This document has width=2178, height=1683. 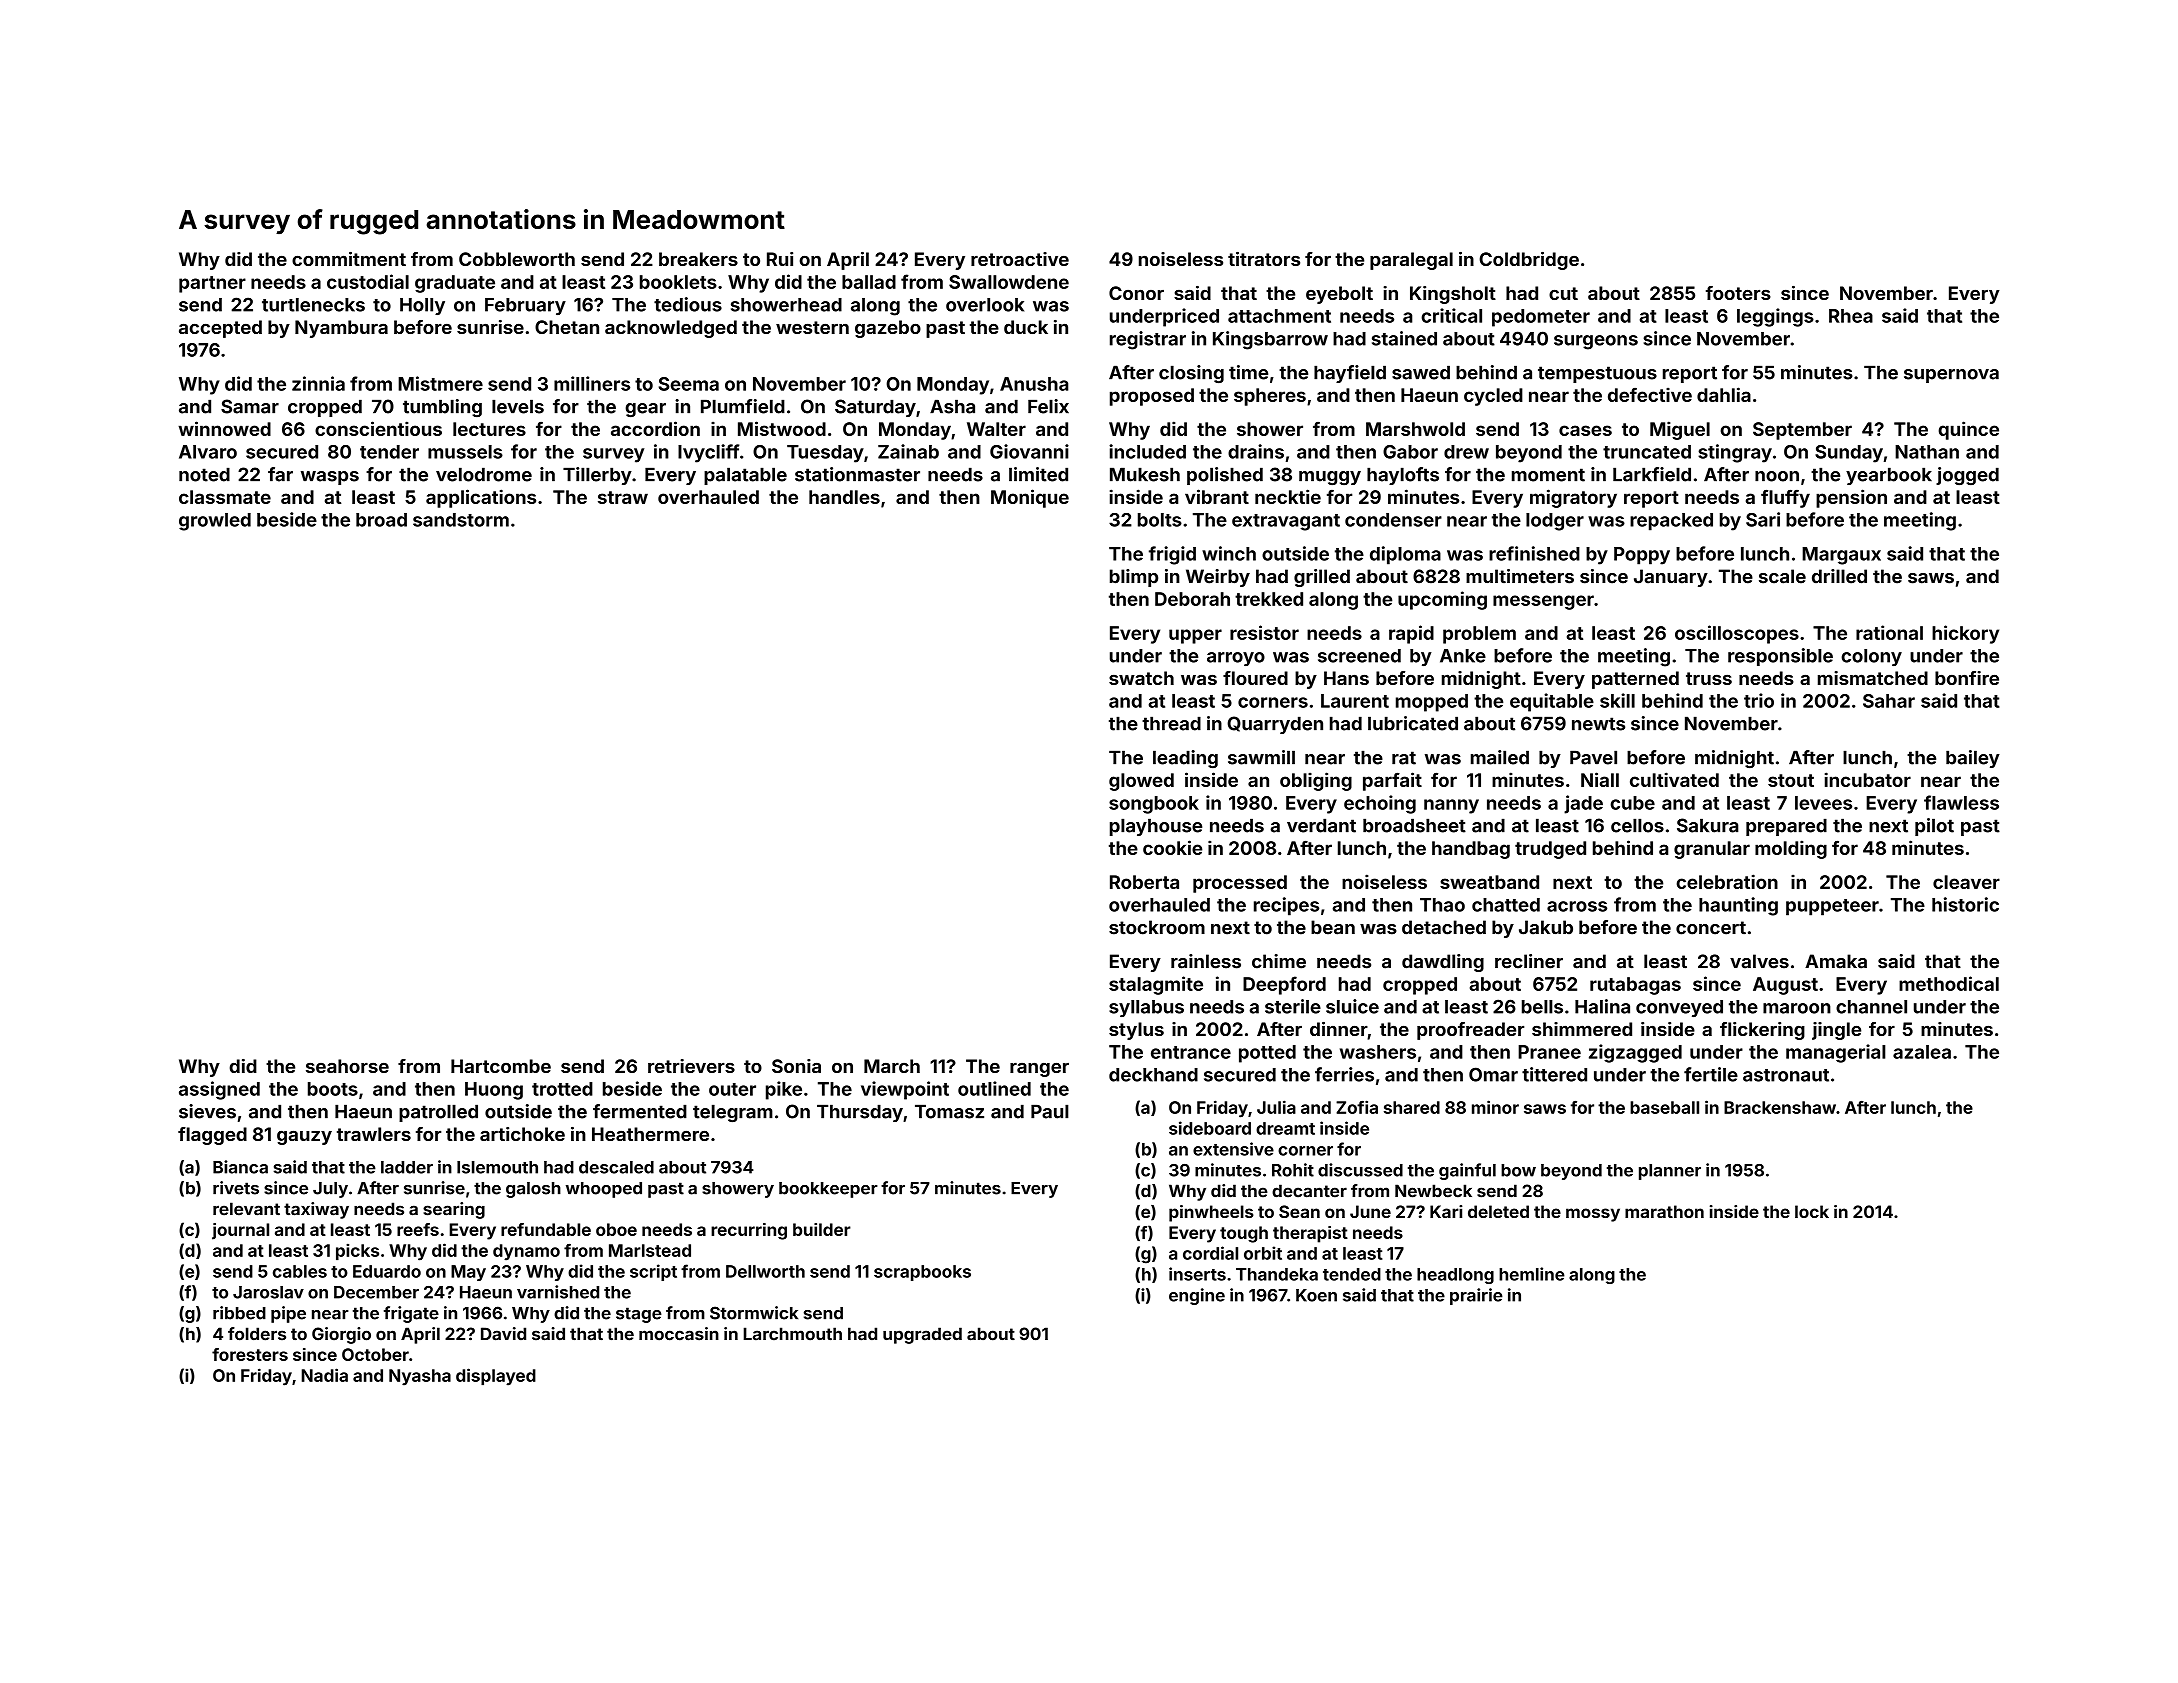 What do you see at coordinates (1020, 259) in the document?
I see `retroactive` at bounding box center [1020, 259].
